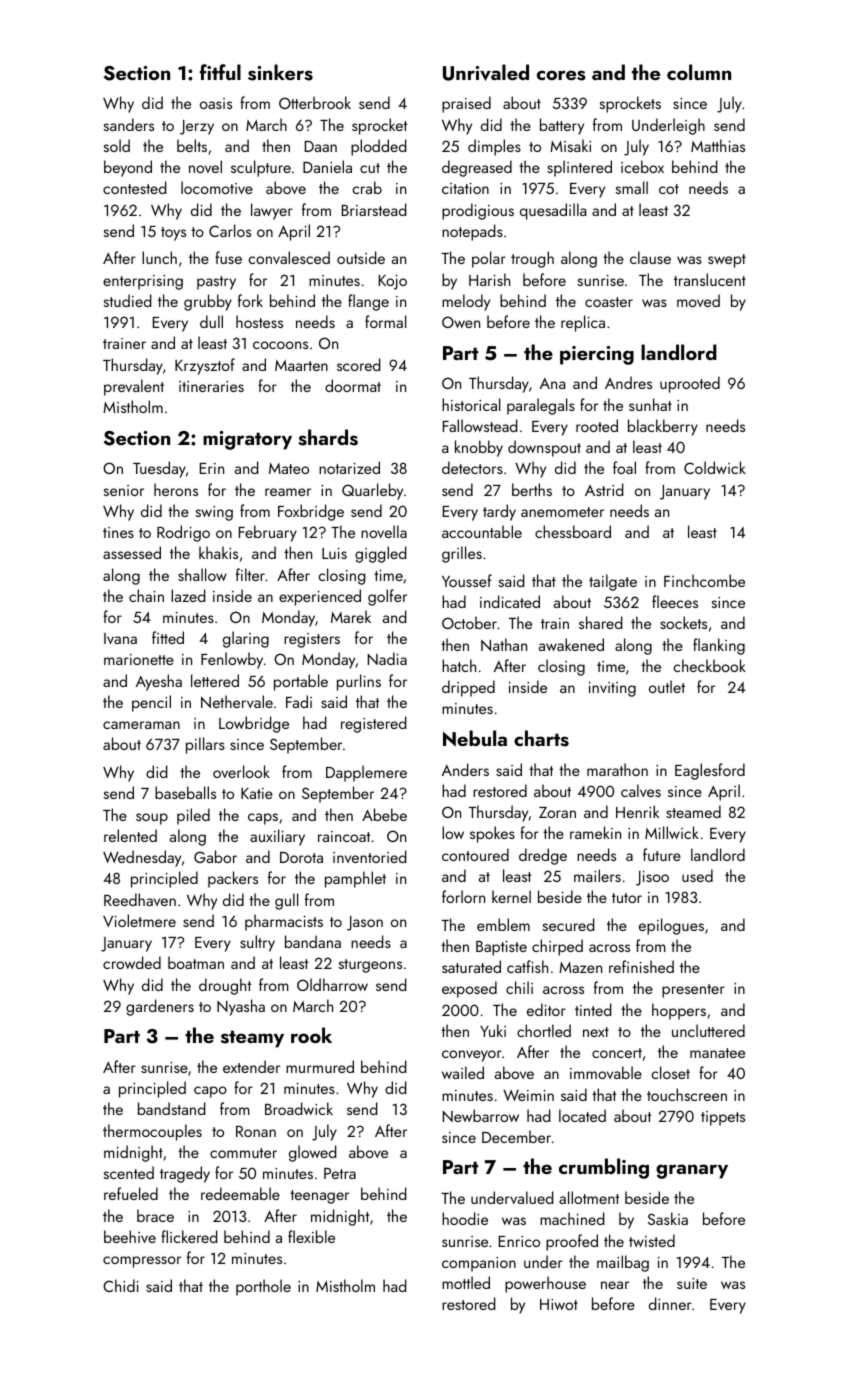  What do you see at coordinates (486, 72) in the page?
I see `Unrivaled` at bounding box center [486, 72].
